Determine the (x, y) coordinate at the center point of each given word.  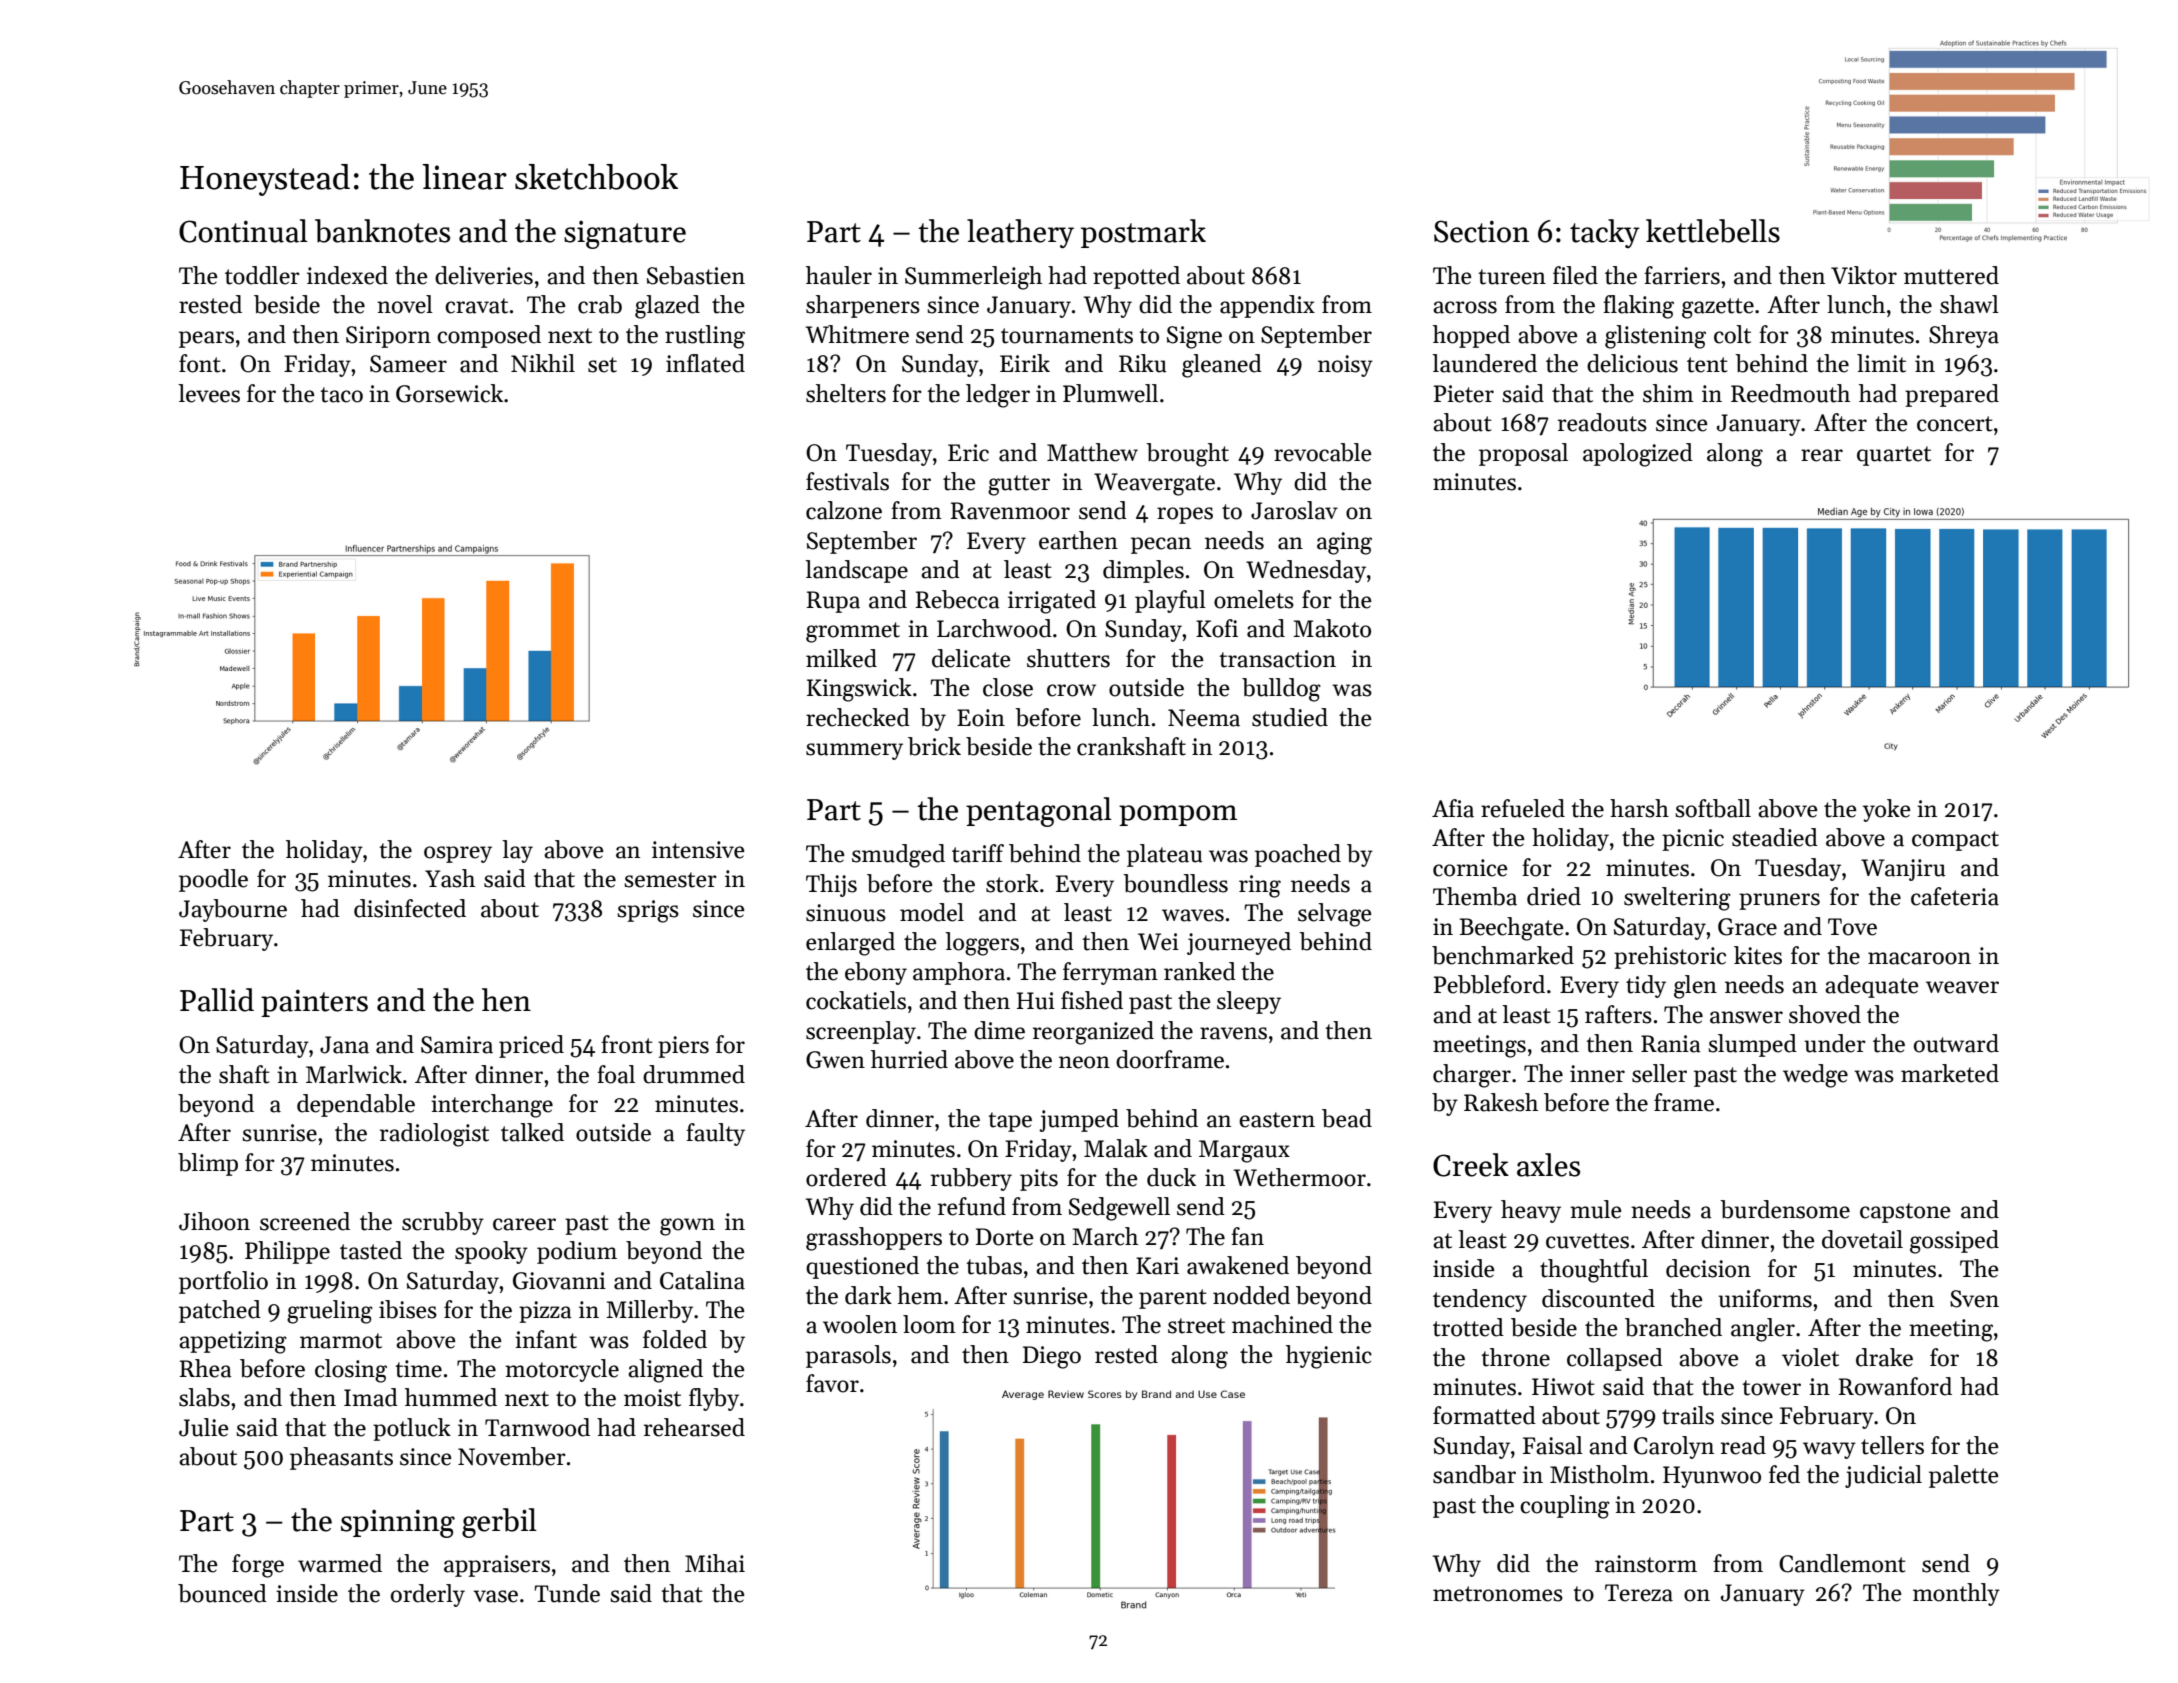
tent (1707, 365)
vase (495, 1596)
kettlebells (1713, 231)
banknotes (382, 231)
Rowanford (1895, 1386)
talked (532, 1132)
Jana (344, 1045)
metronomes (1498, 1594)
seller (1659, 1073)
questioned (862, 1267)
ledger (998, 396)
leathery (1020, 233)
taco (341, 395)
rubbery (971, 1179)
